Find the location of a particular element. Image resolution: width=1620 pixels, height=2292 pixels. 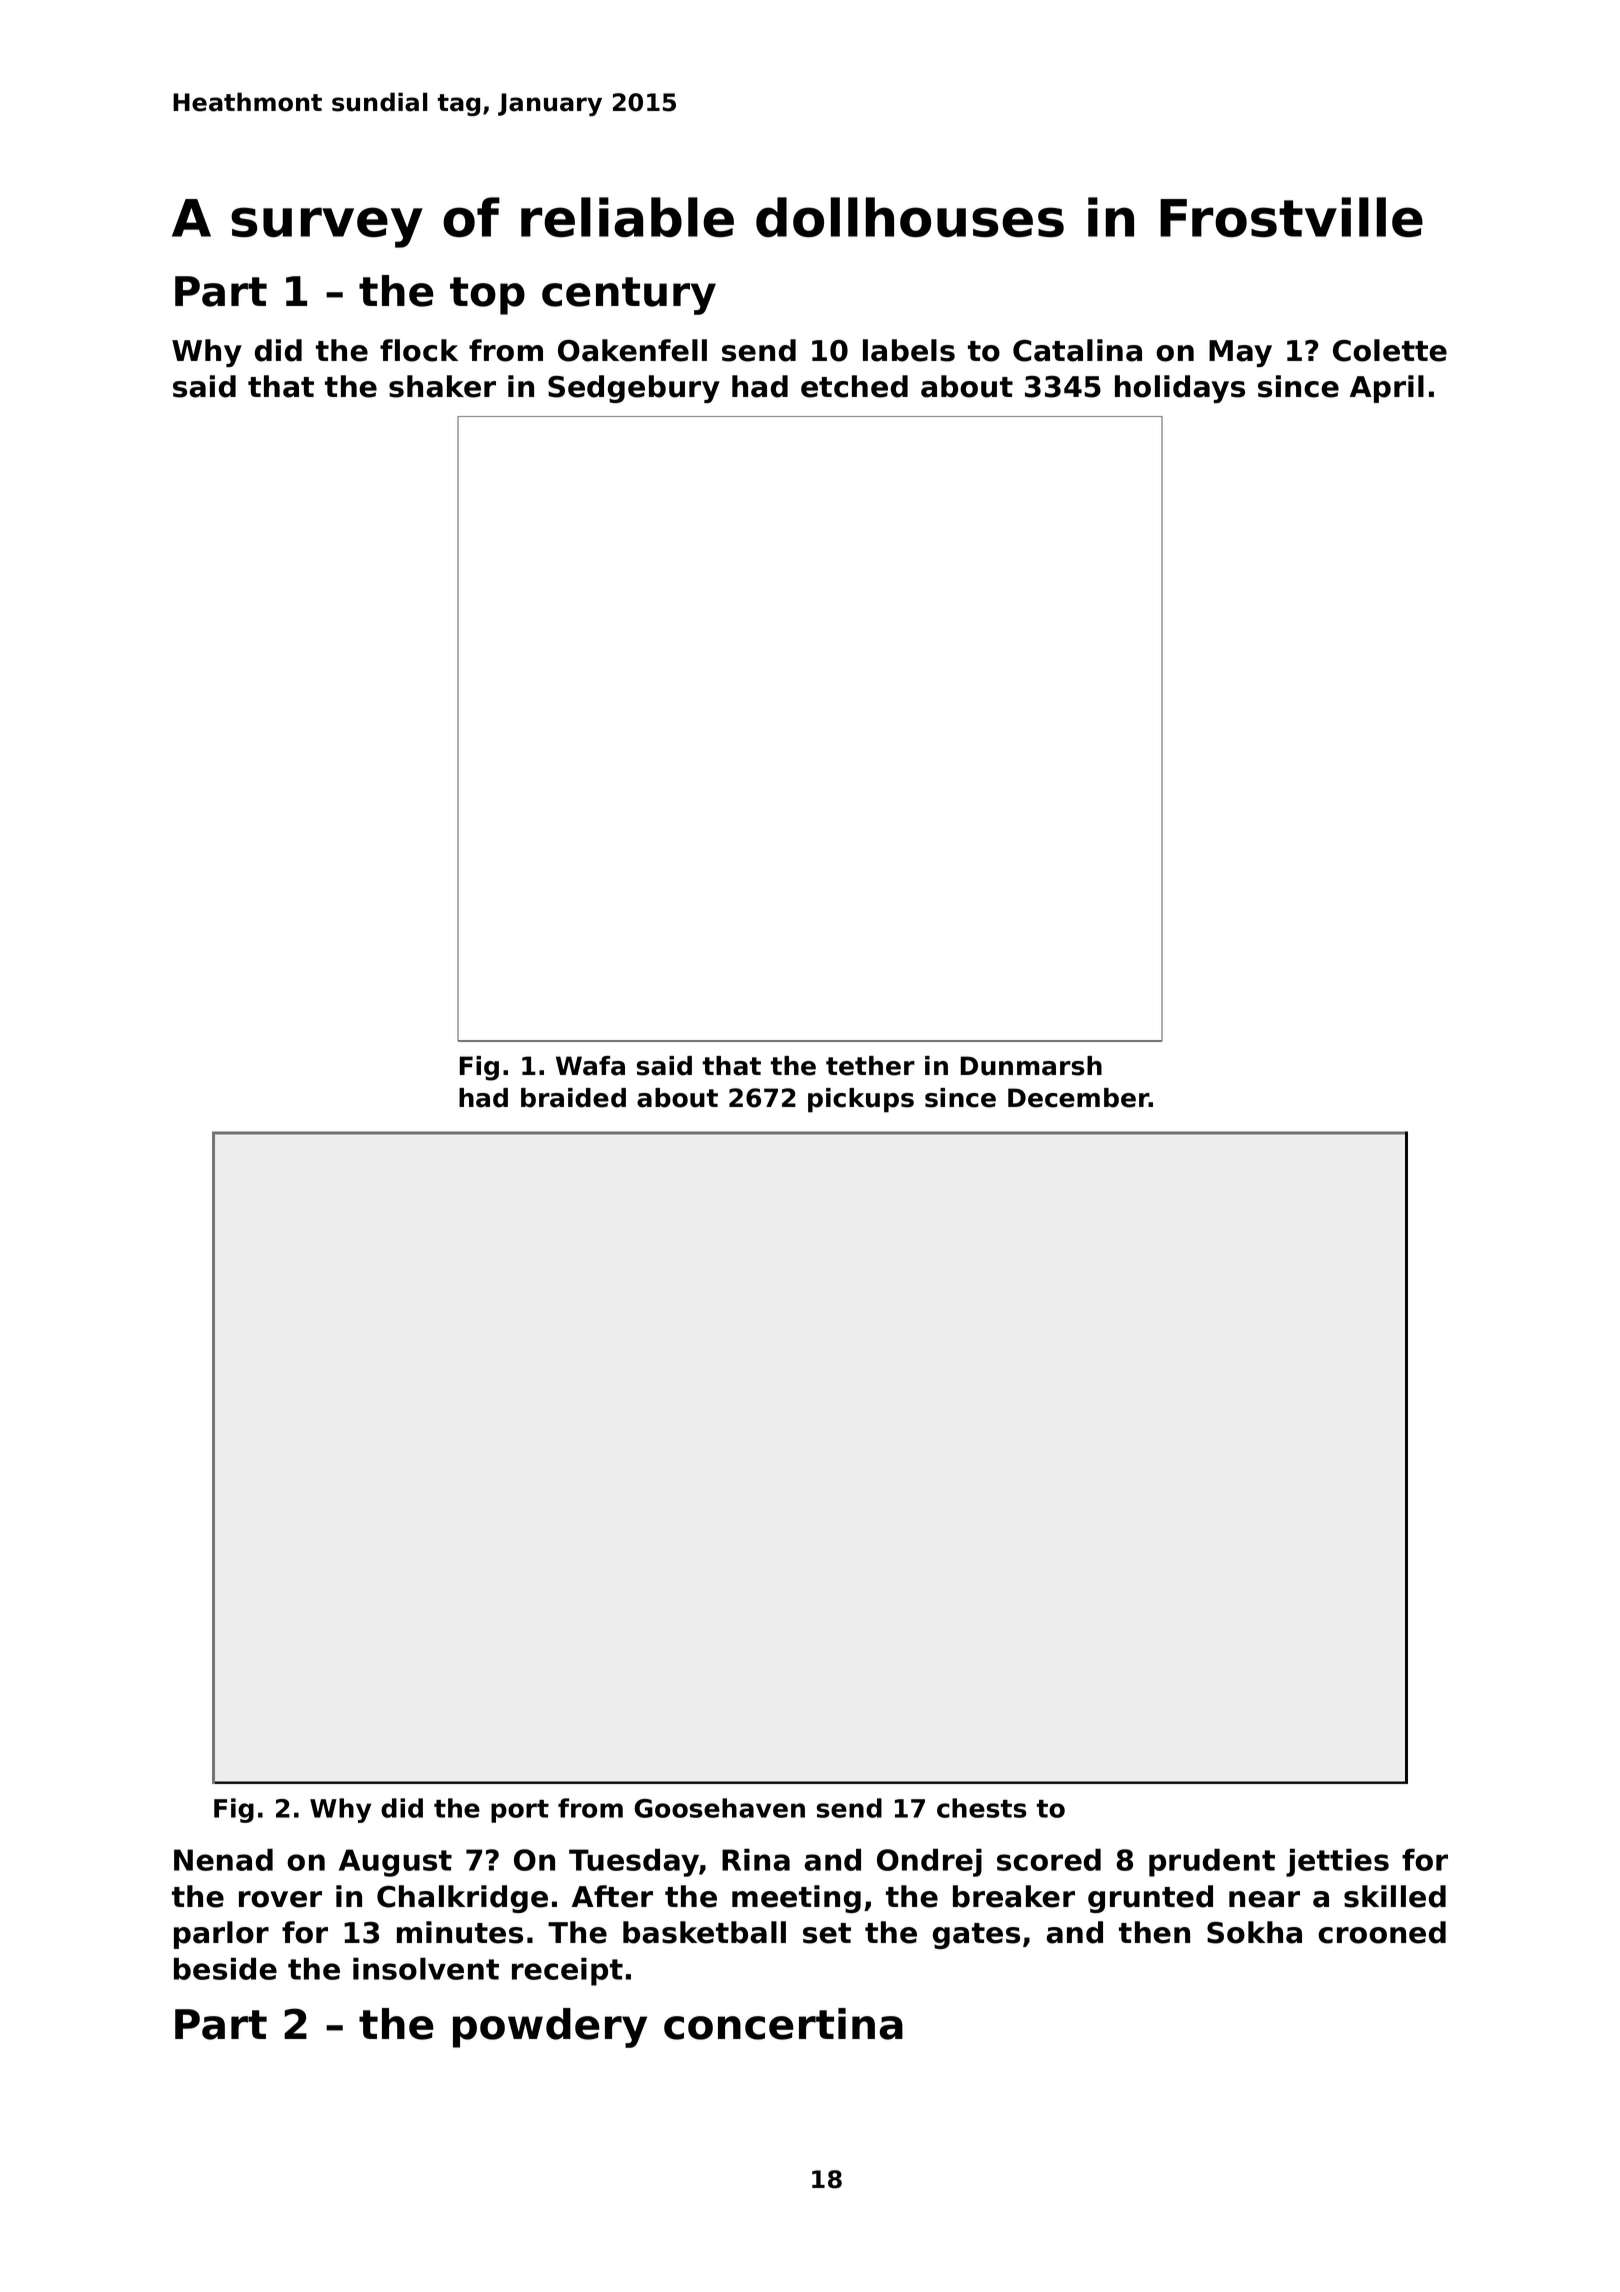

top is located at coordinates (487, 296).
